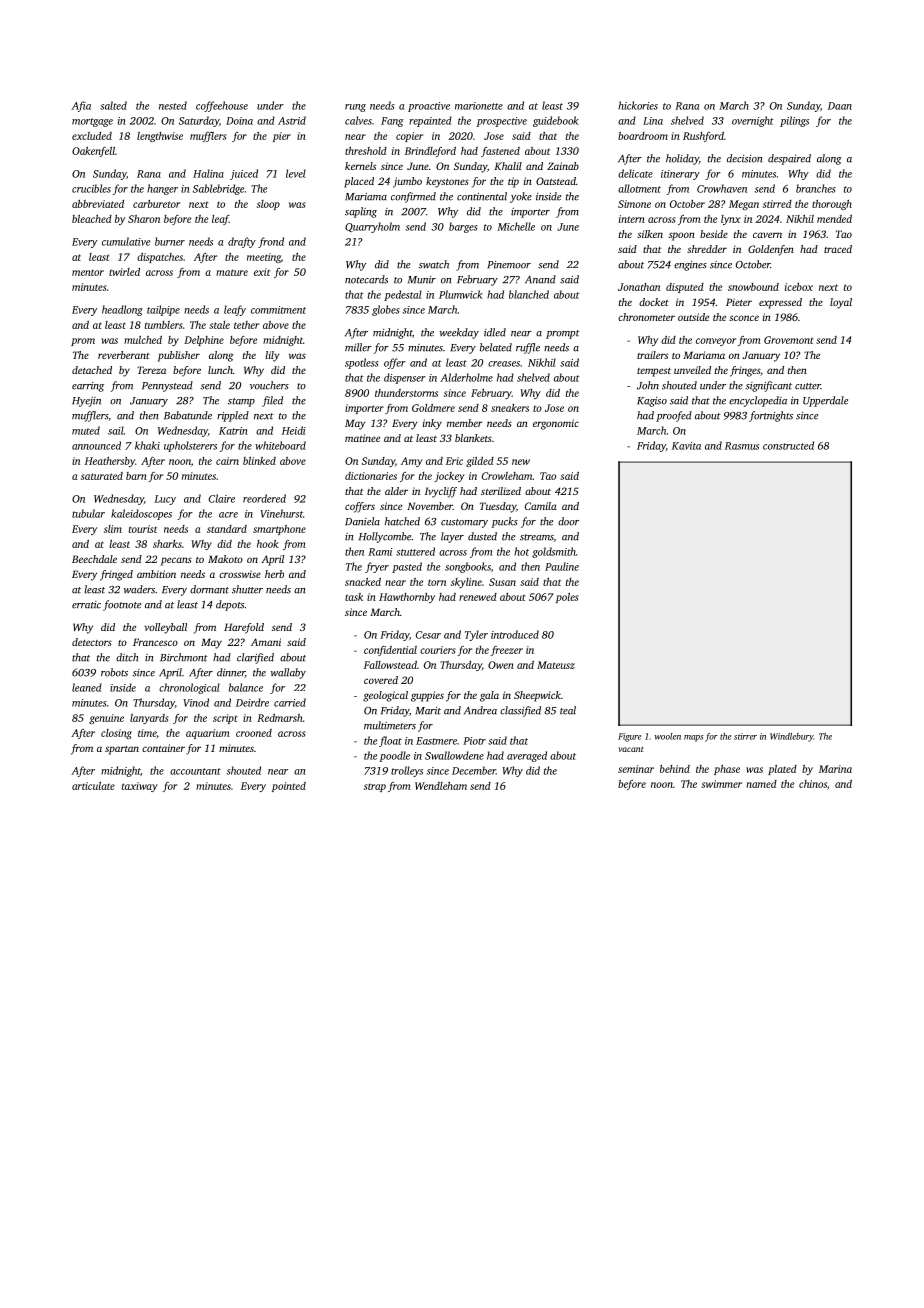  What do you see at coordinates (288, 673) in the screenshot?
I see `wallaby` at bounding box center [288, 673].
